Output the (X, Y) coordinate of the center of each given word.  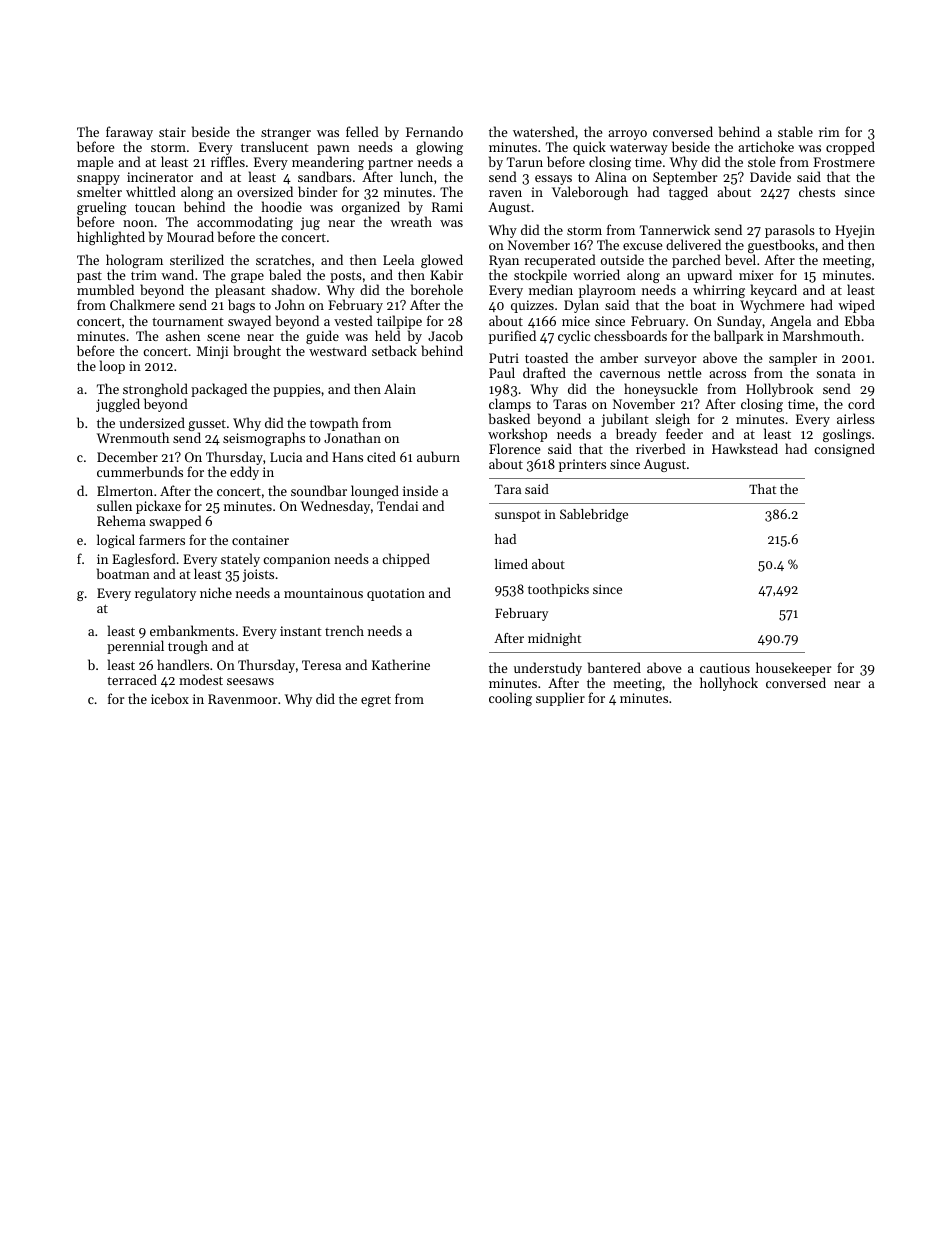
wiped (856, 306)
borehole (437, 289)
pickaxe (158, 507)
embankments (192, 630)
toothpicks (558, 590)
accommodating (245, 224)
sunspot (518, 516)
